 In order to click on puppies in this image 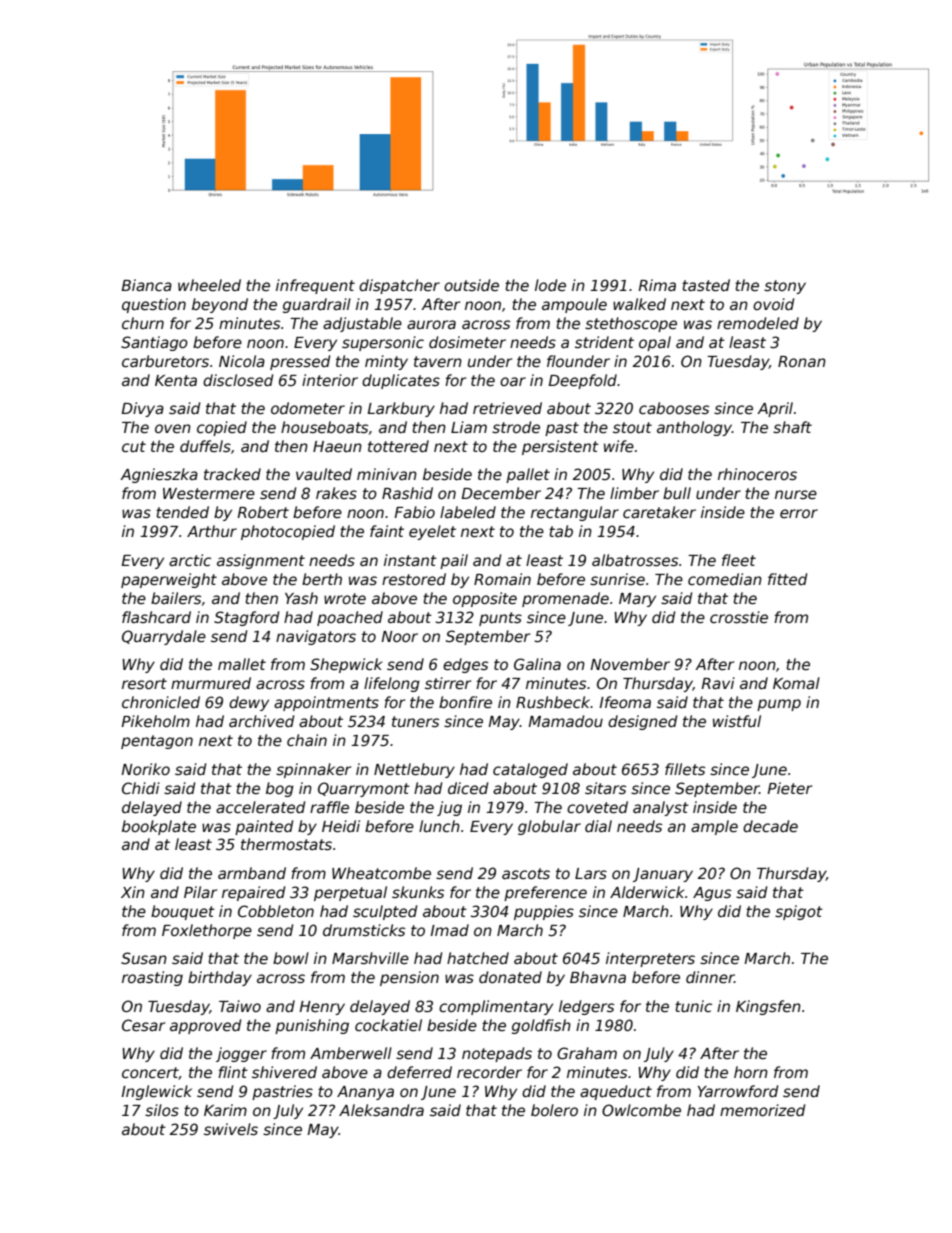, I will do `click(544, 912)`.
